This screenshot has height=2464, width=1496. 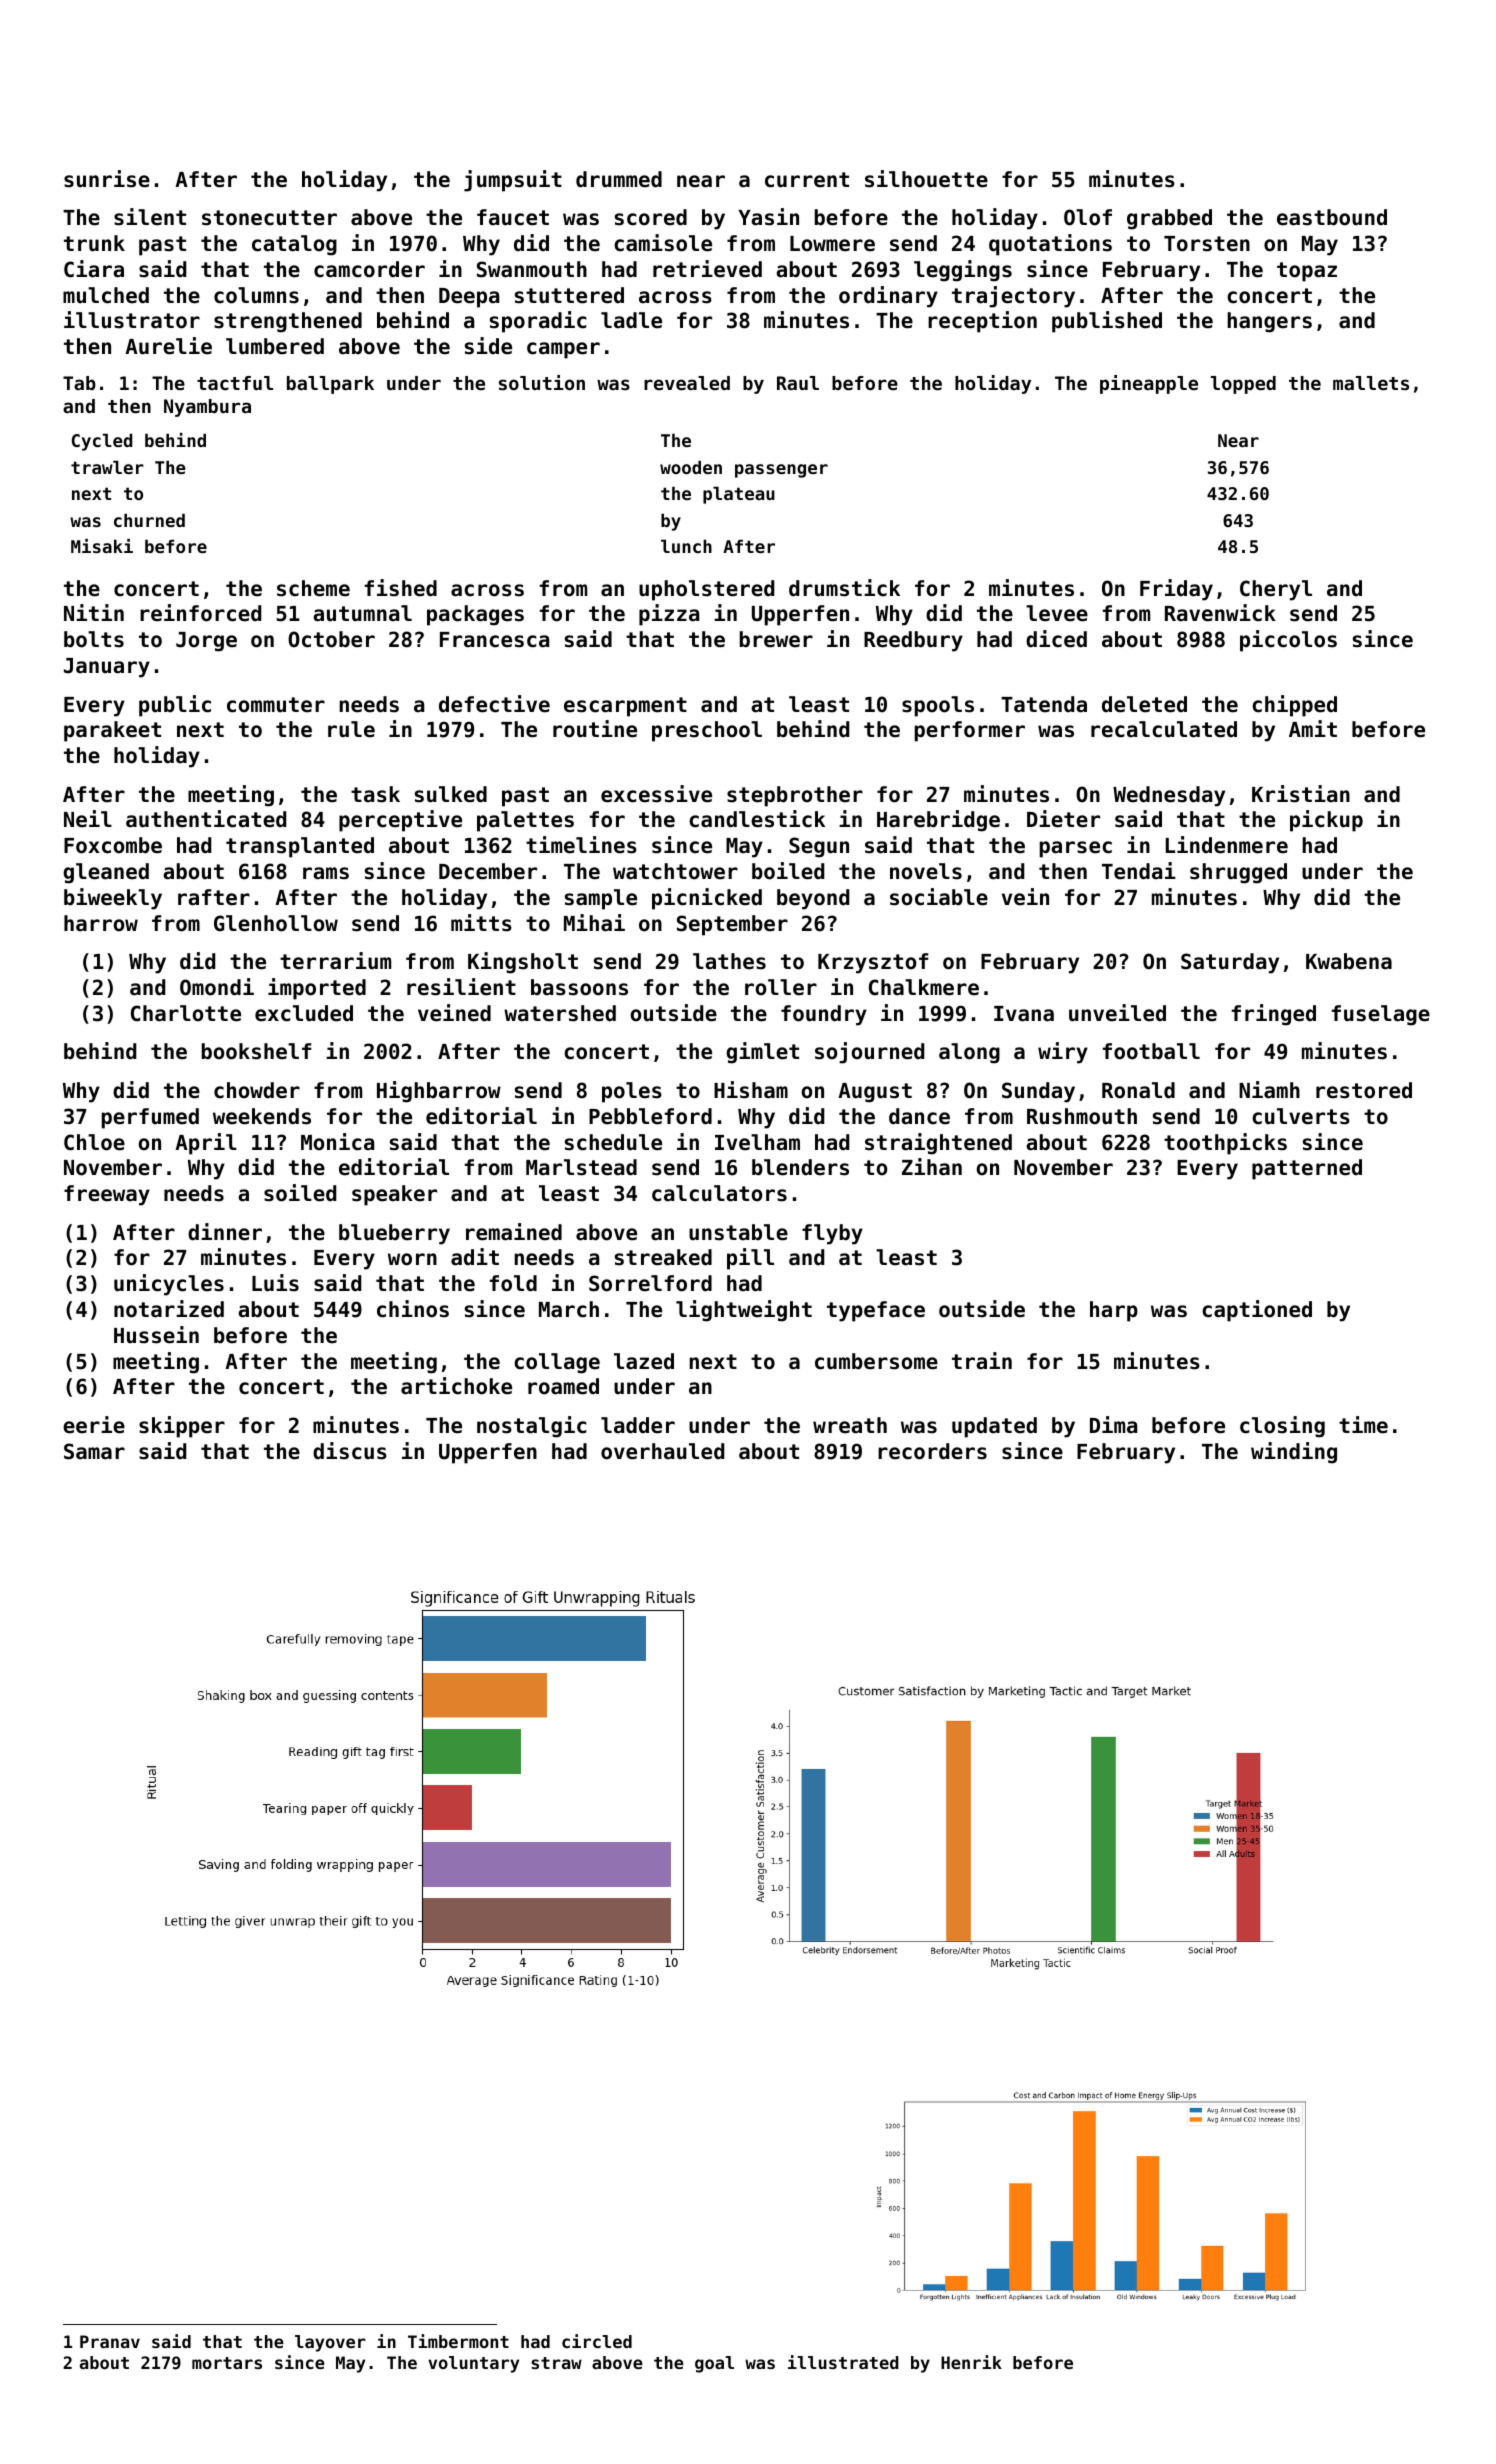 What do you see at coordinates (1332, 217) in the screenshot?
I see `eastbound` at bounding box center [1332, 217].
